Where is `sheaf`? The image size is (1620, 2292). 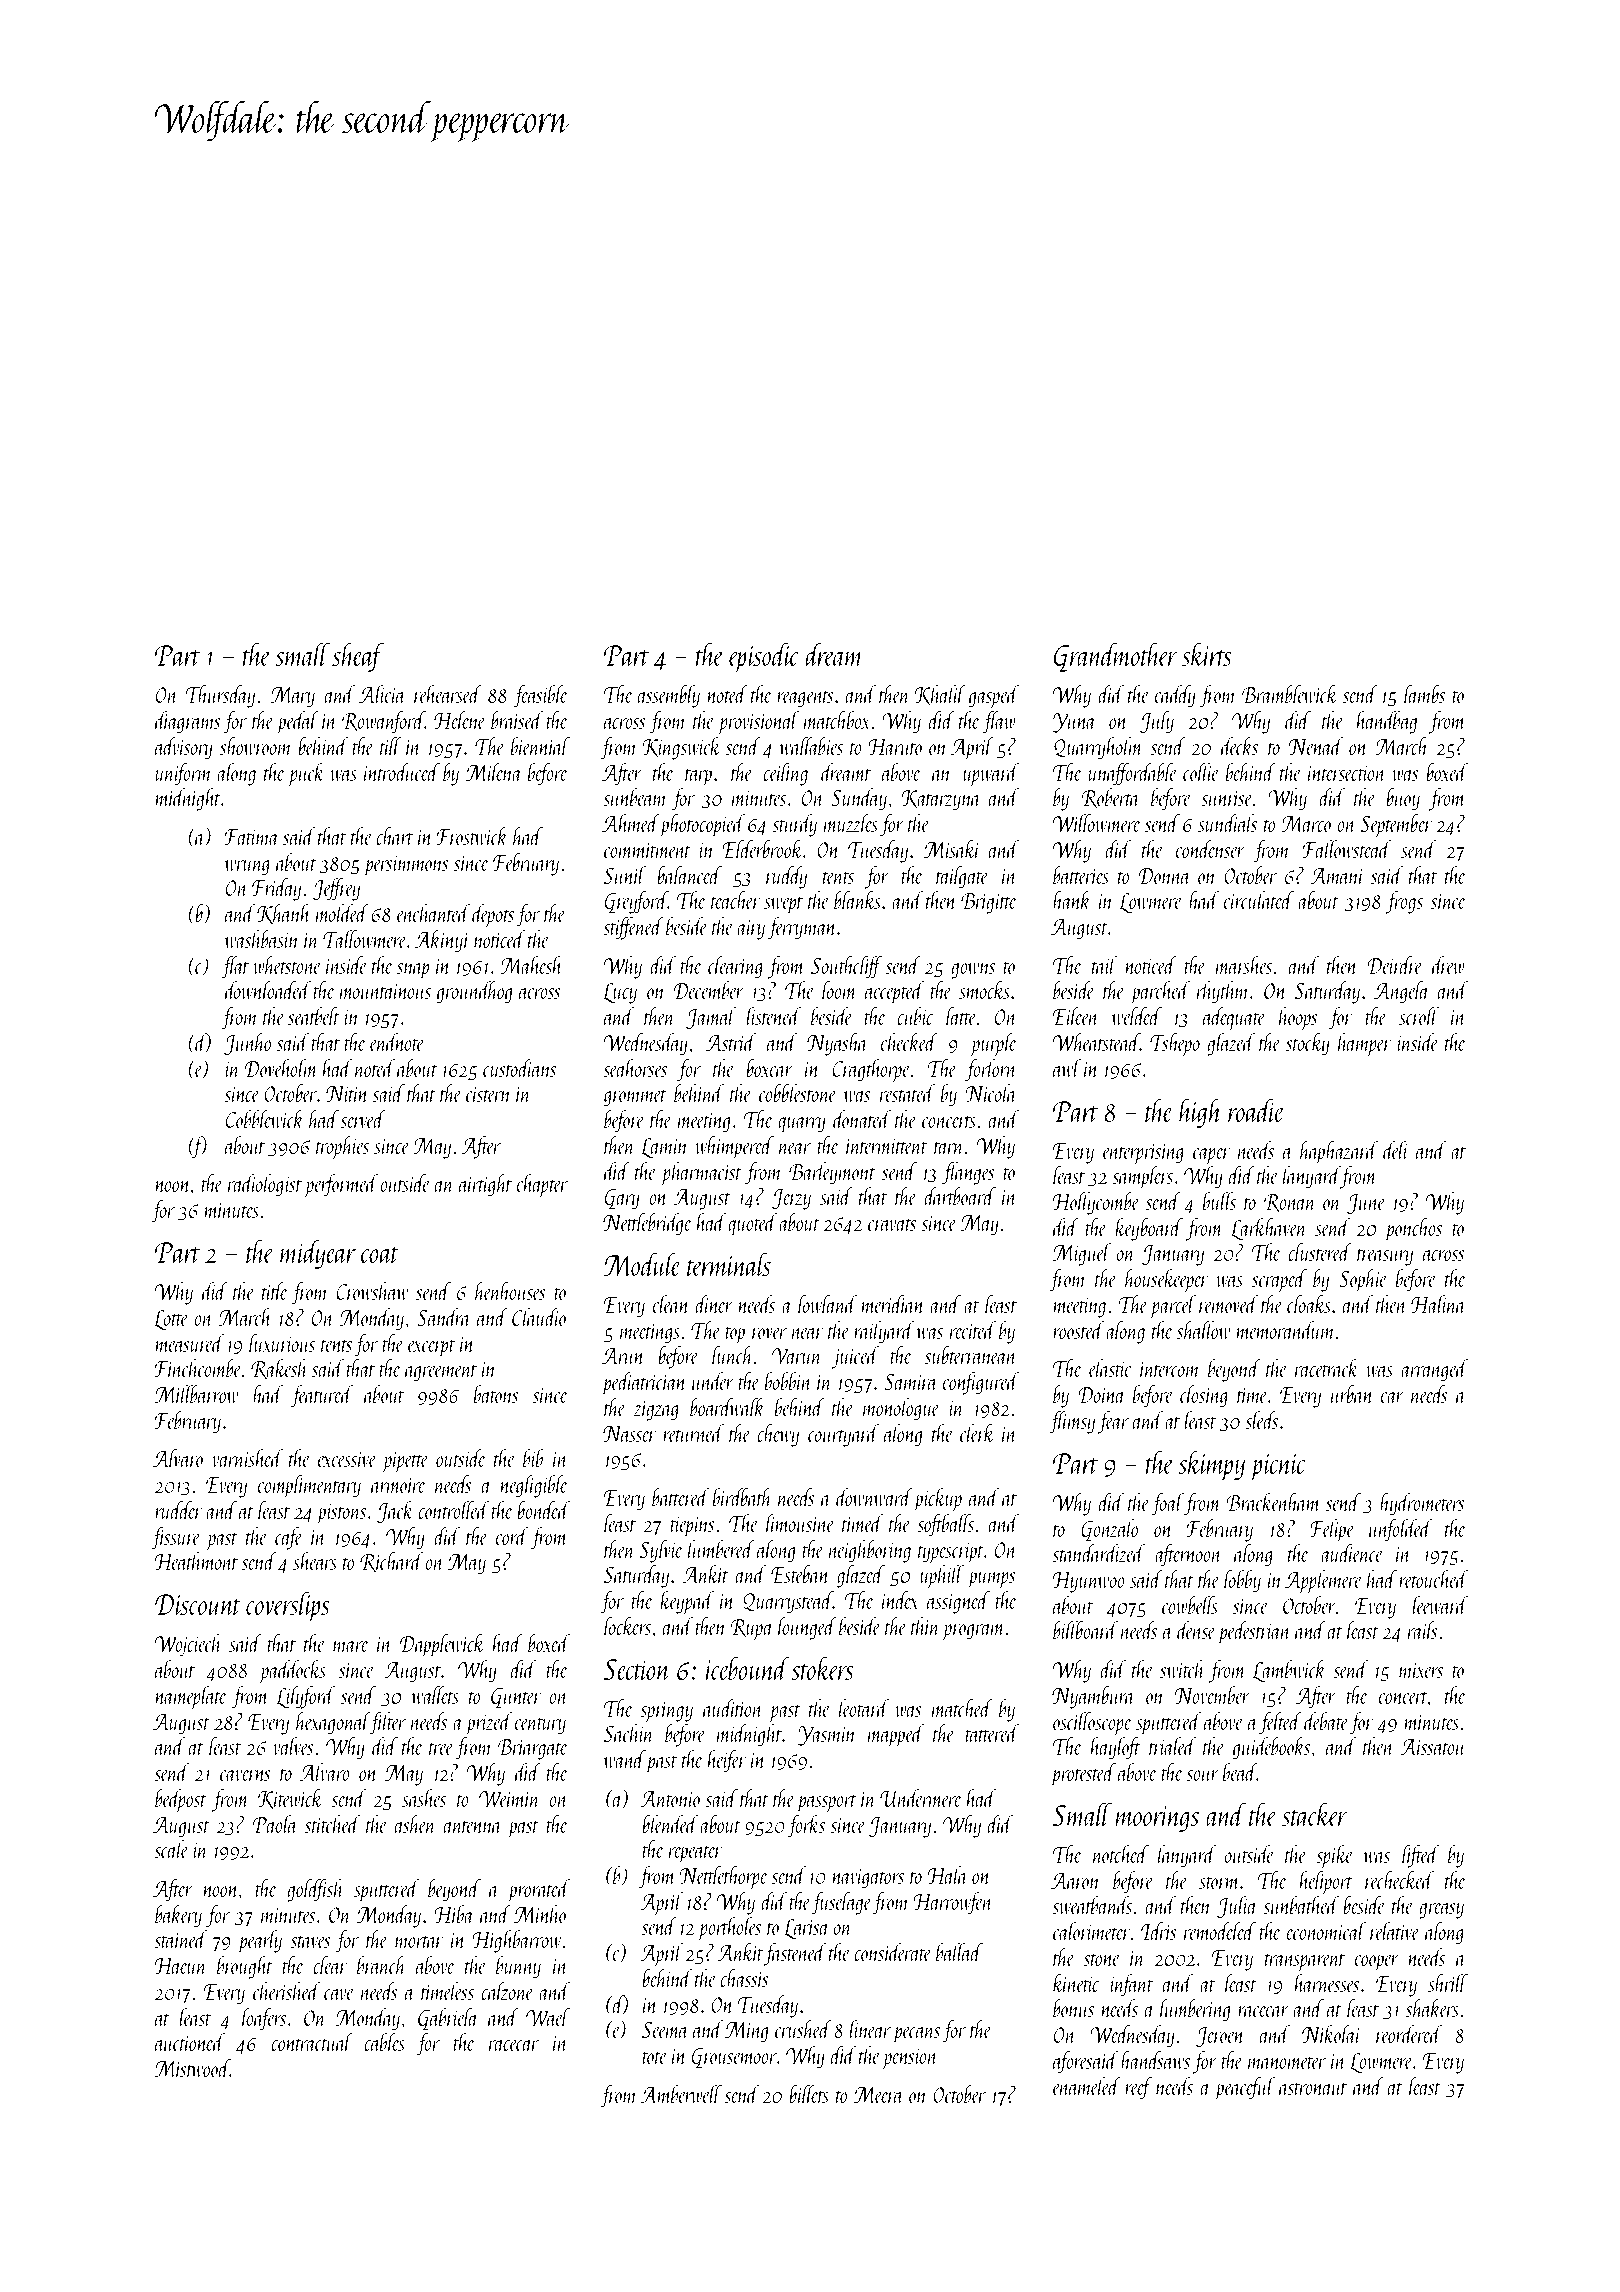
sheaf is located at coordinates (358, 657).
